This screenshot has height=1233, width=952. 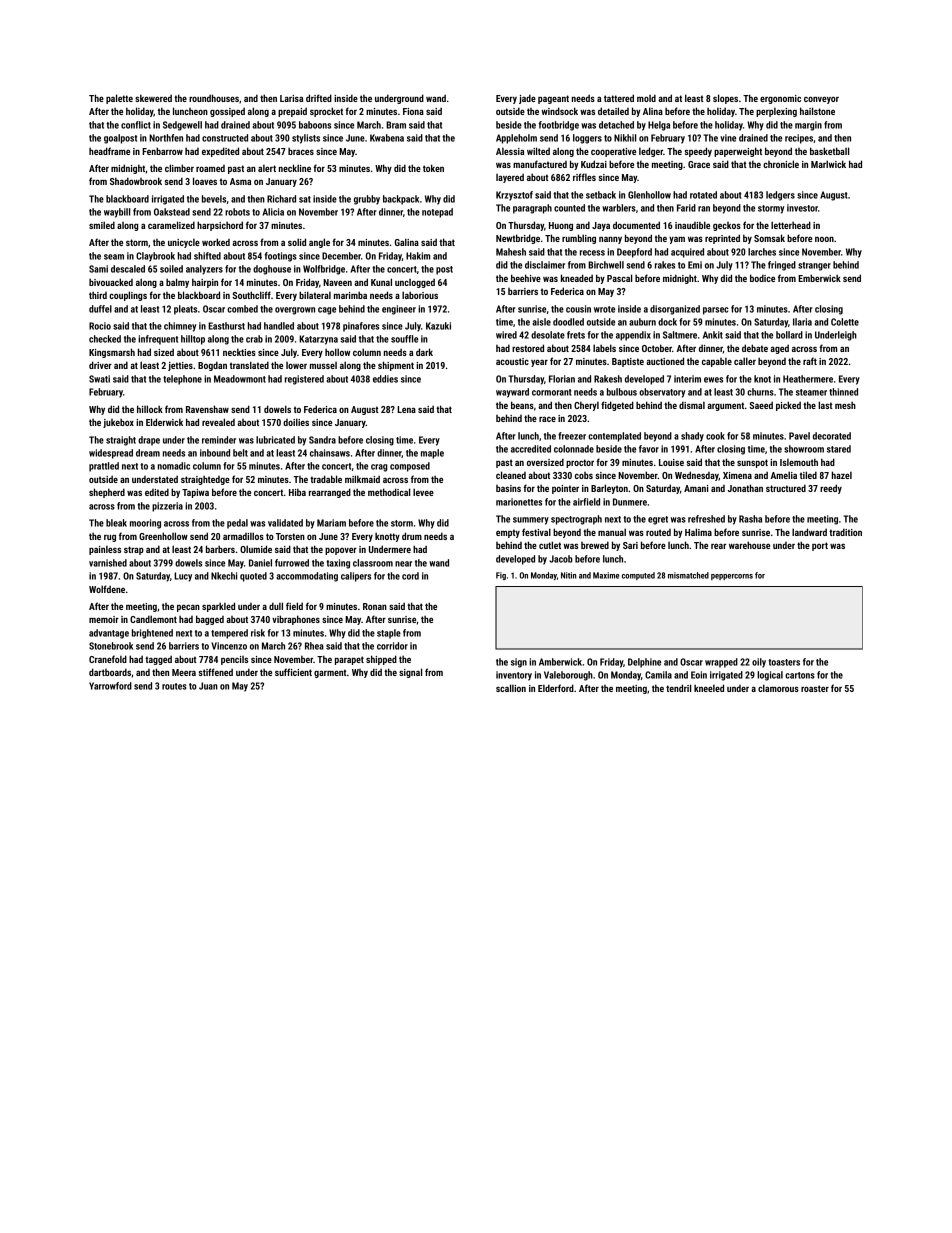 What do you see at coordinates (552, 392) in the screenshot?
I see `cormorant` at bounding box center [552, 392].
